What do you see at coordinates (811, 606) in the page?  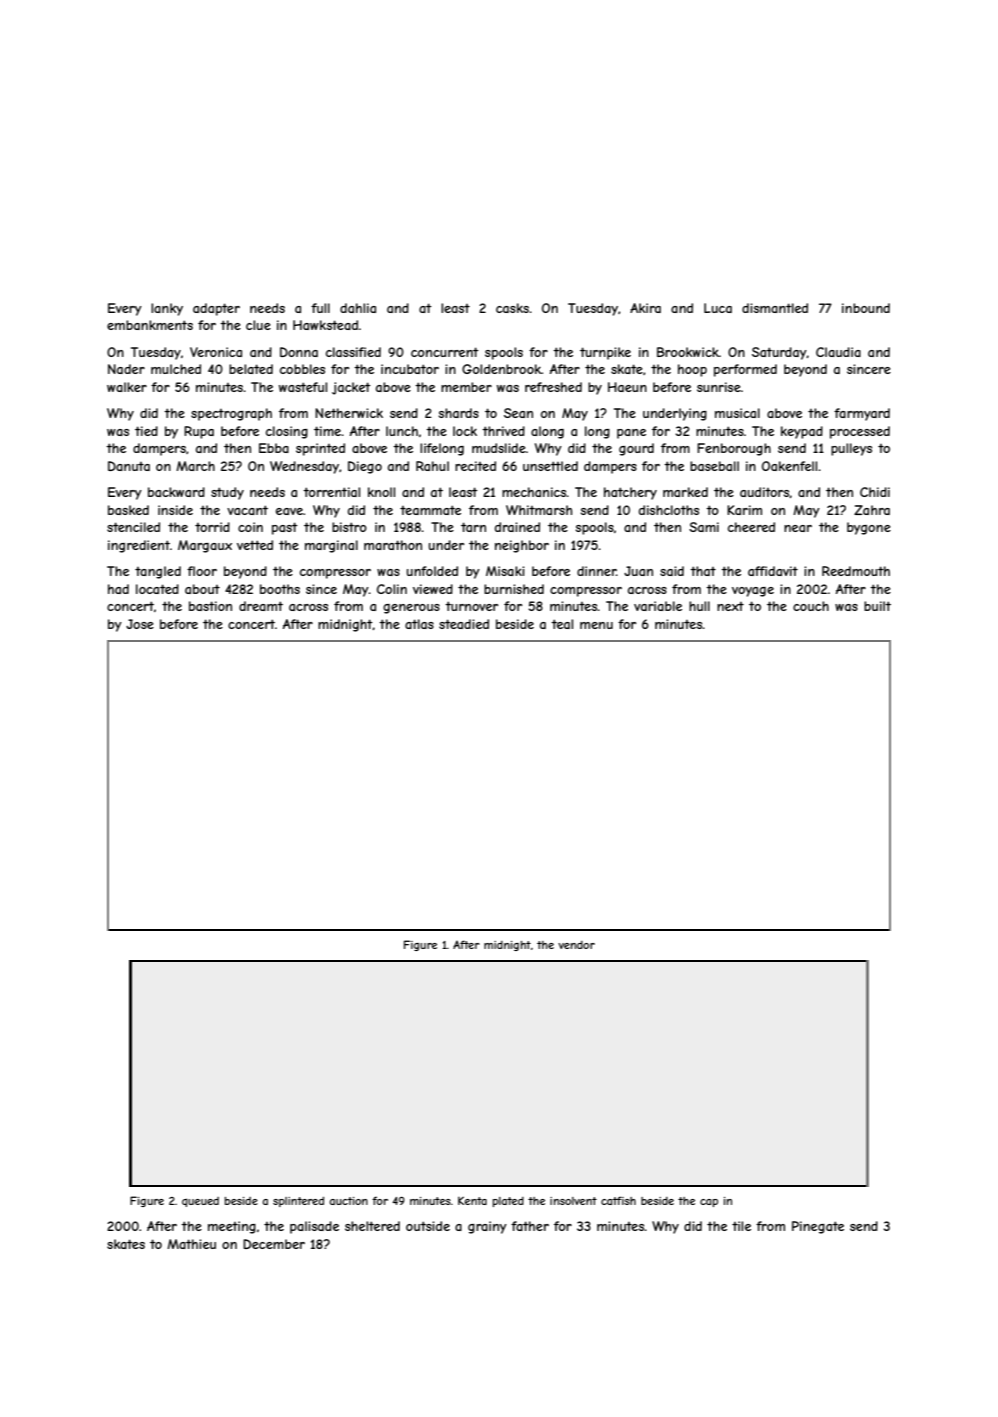 I see `couch` at bounding box center [811, 606].
